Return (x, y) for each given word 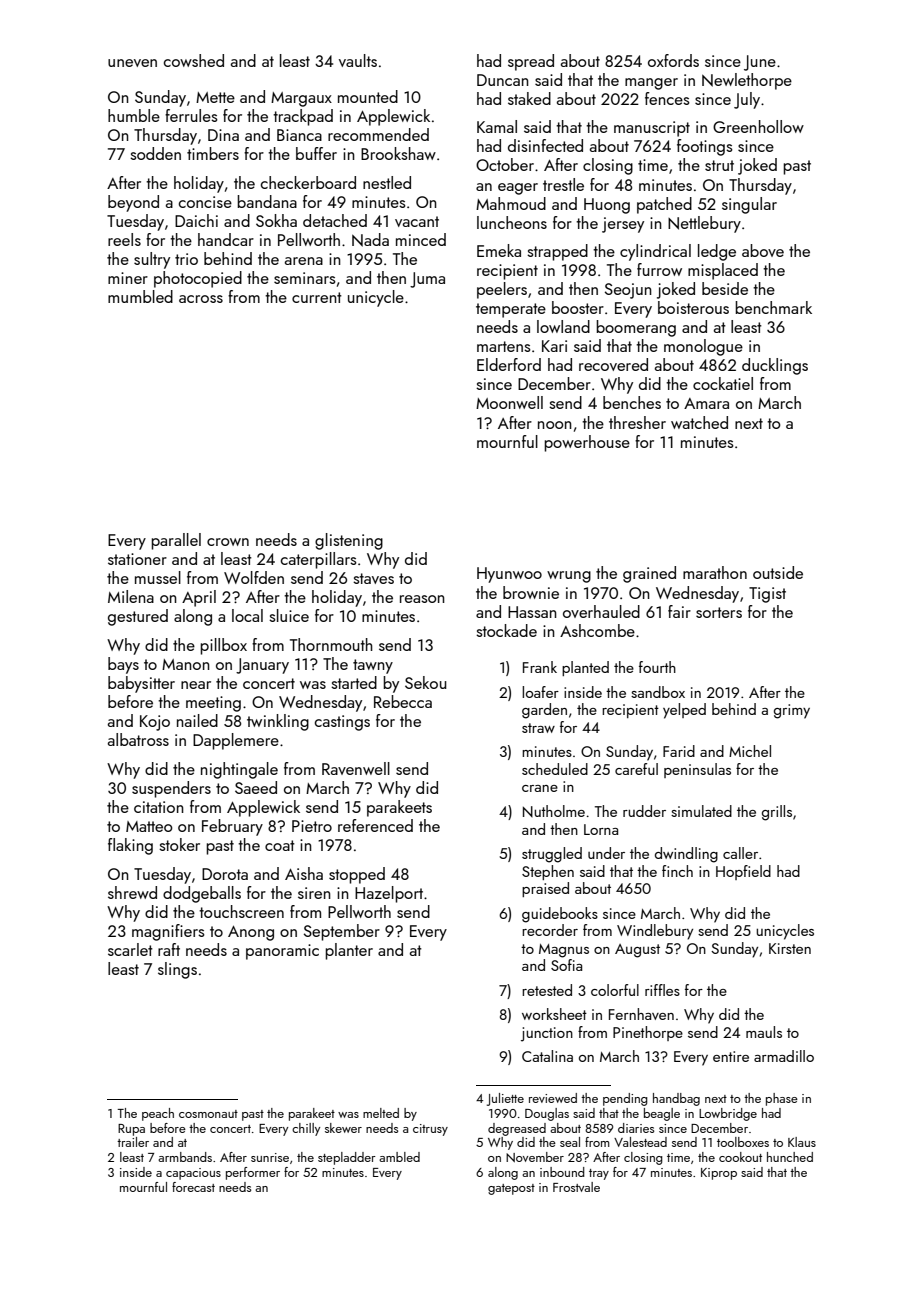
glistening (349, 541)
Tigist (767, 595)
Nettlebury (704, 224)
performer (253, 1173)
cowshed (194, 60)
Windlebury (655, 932)
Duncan (503, 80)
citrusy (430, 1130)
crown (228, 542)
